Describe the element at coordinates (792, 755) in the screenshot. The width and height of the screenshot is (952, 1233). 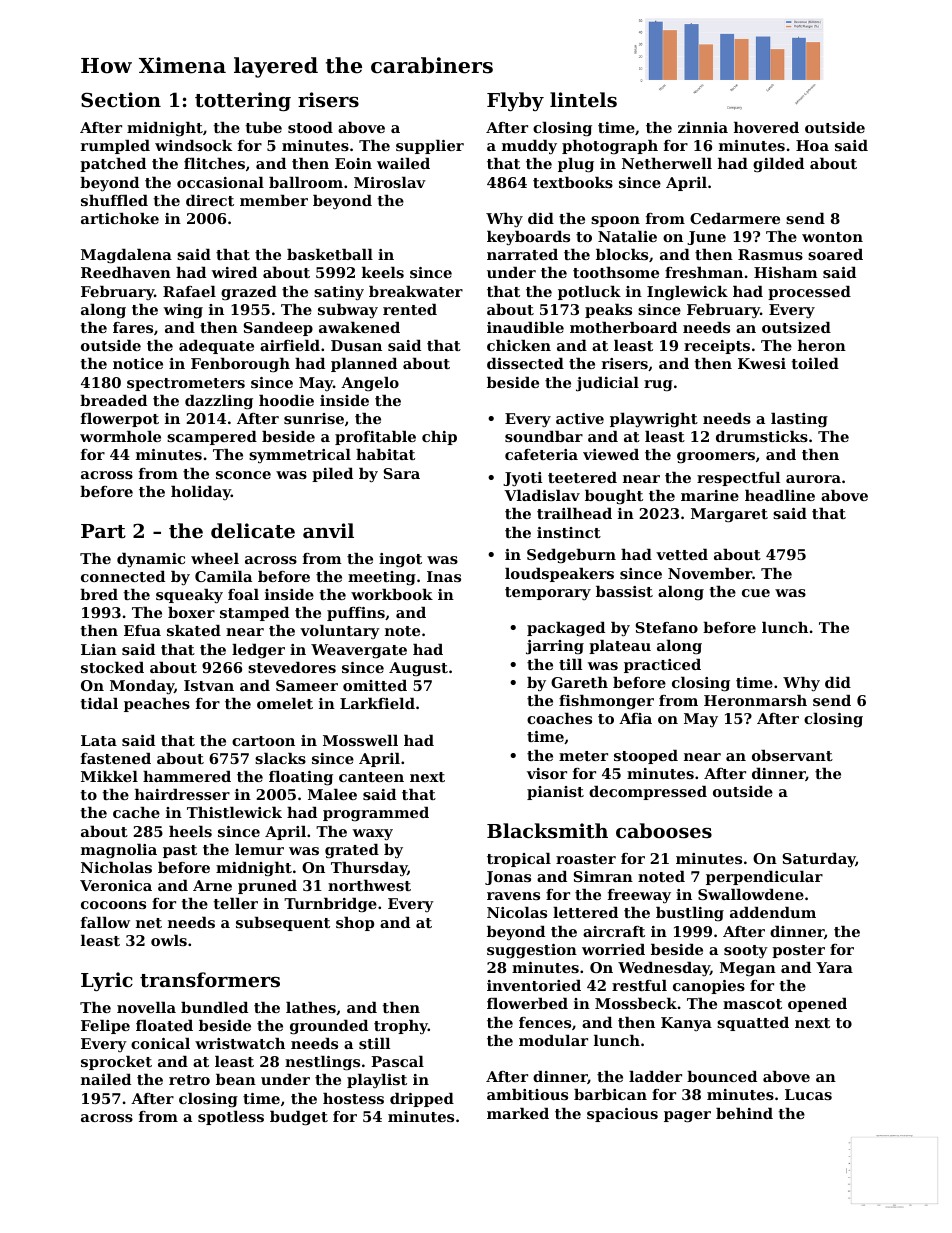
I see `observant` at that location.
